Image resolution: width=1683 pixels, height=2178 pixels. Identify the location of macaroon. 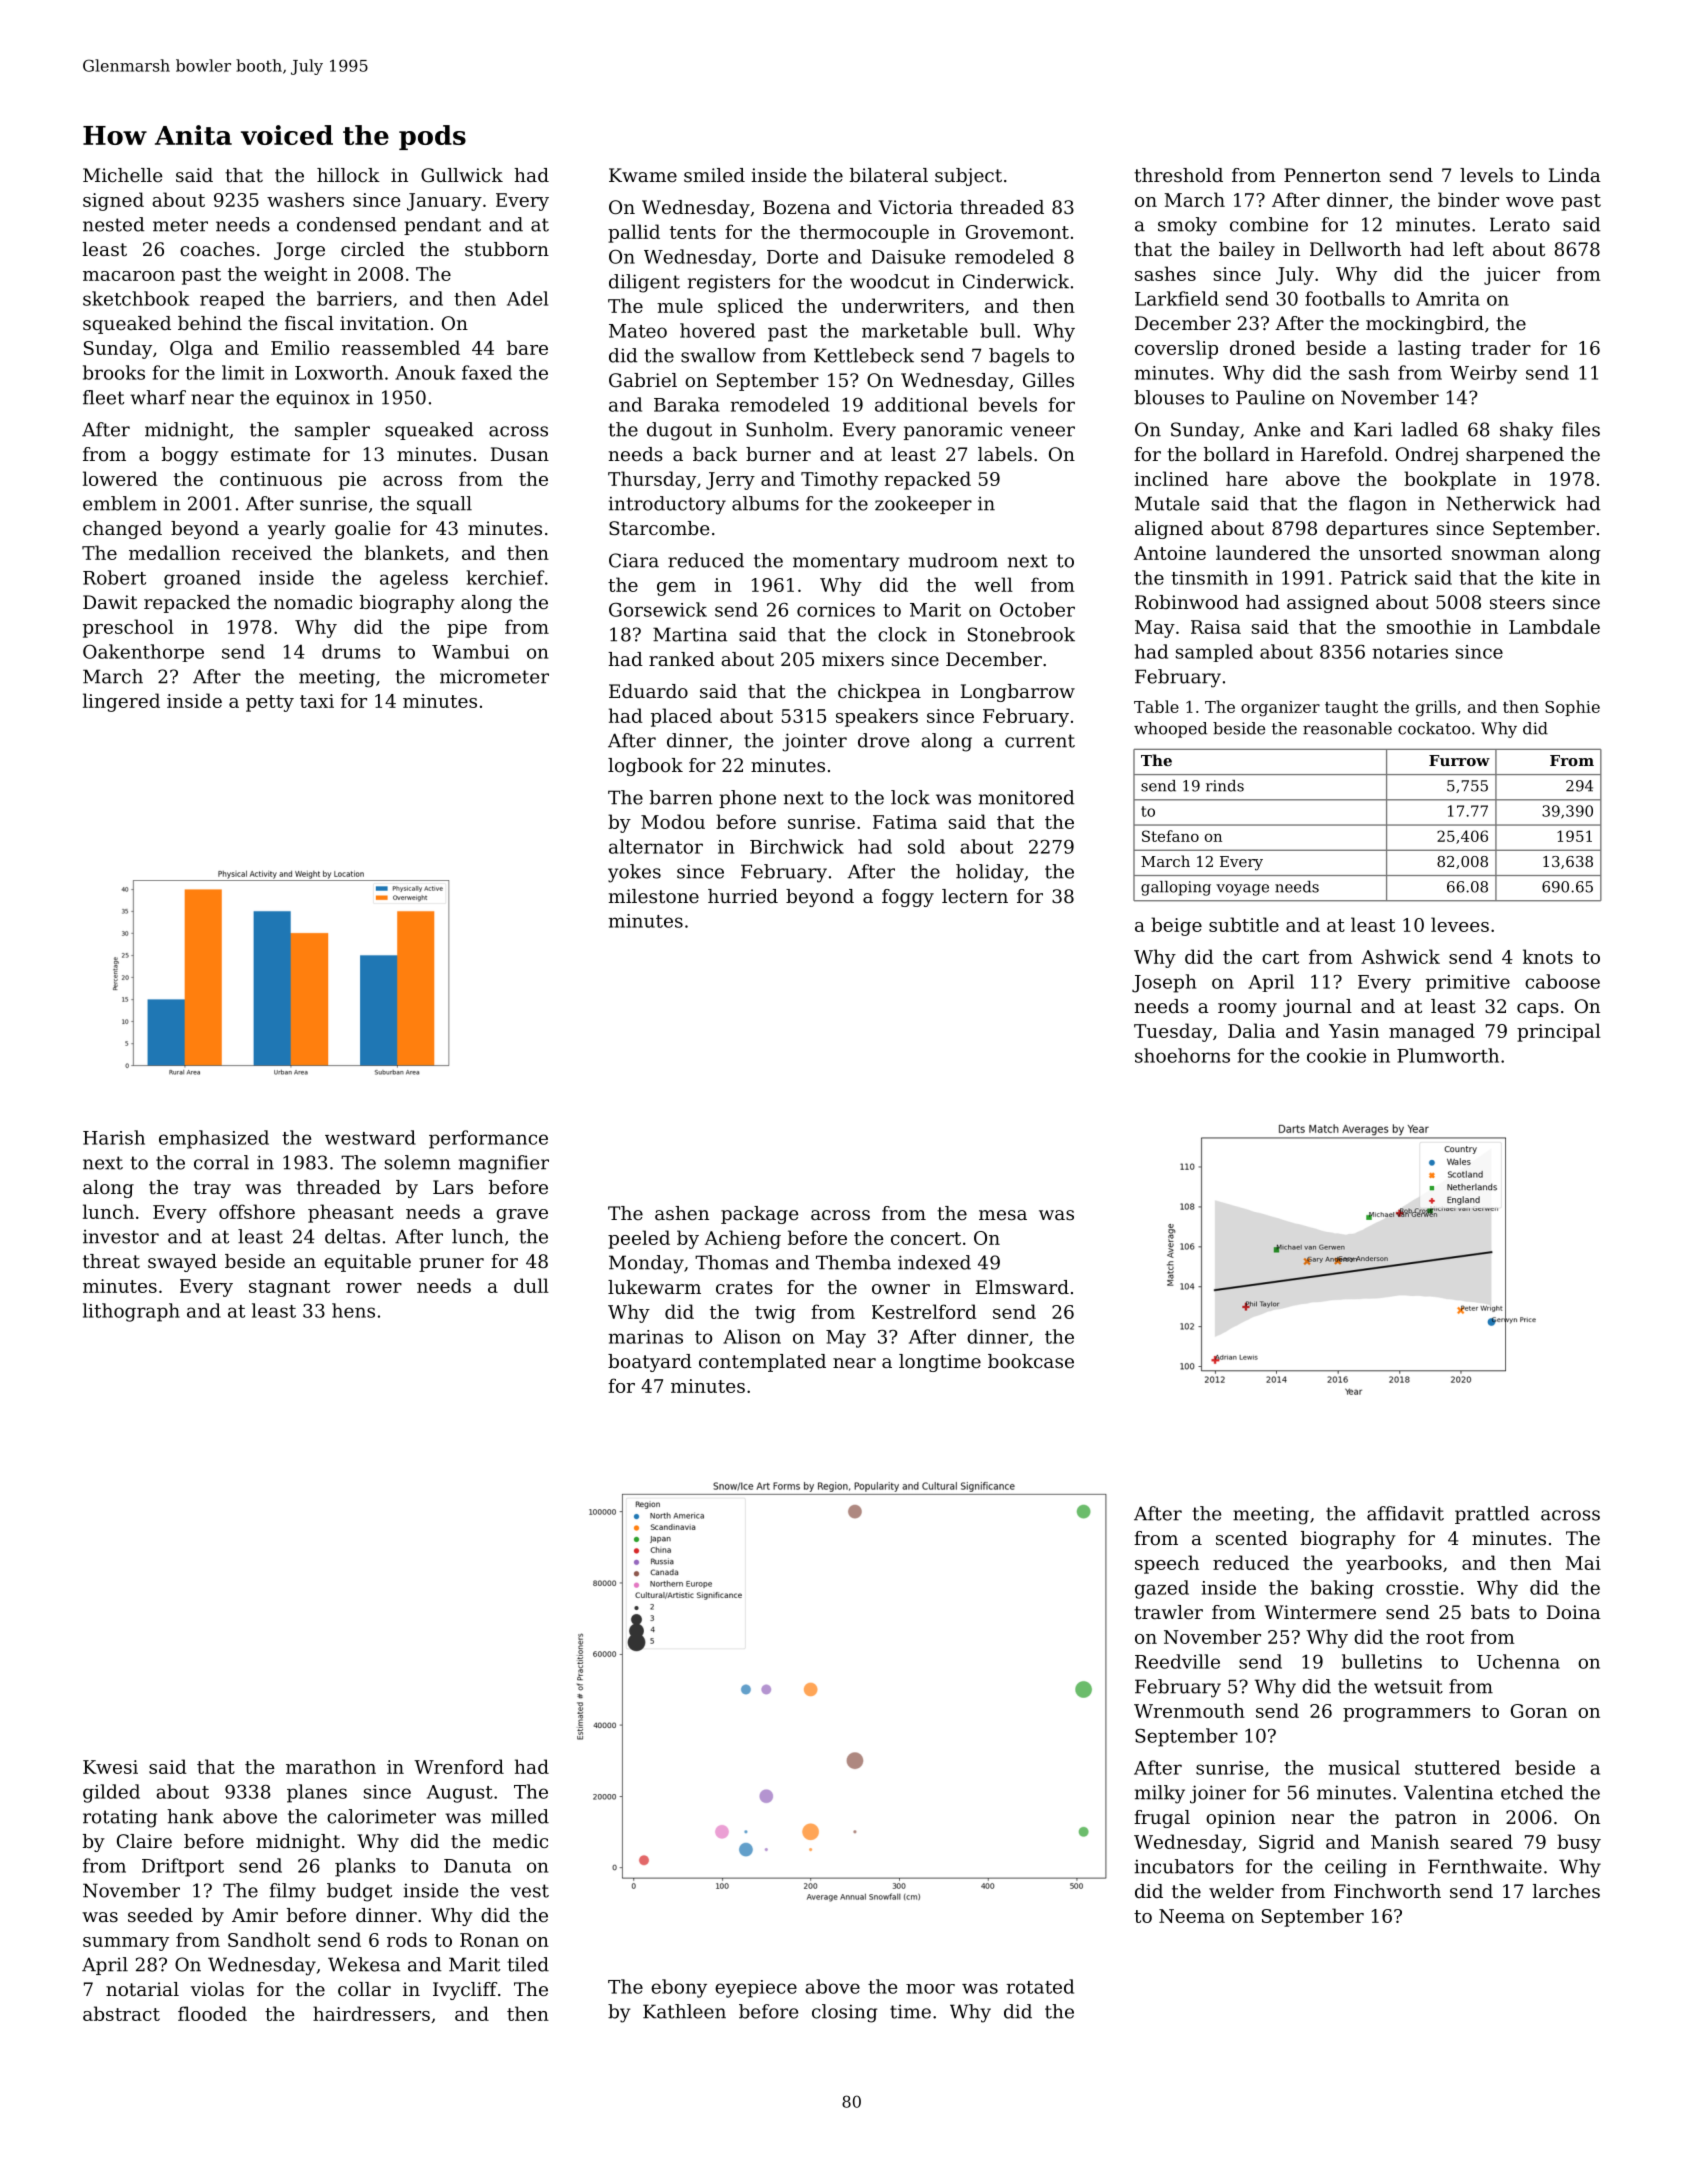
(129, 276).
